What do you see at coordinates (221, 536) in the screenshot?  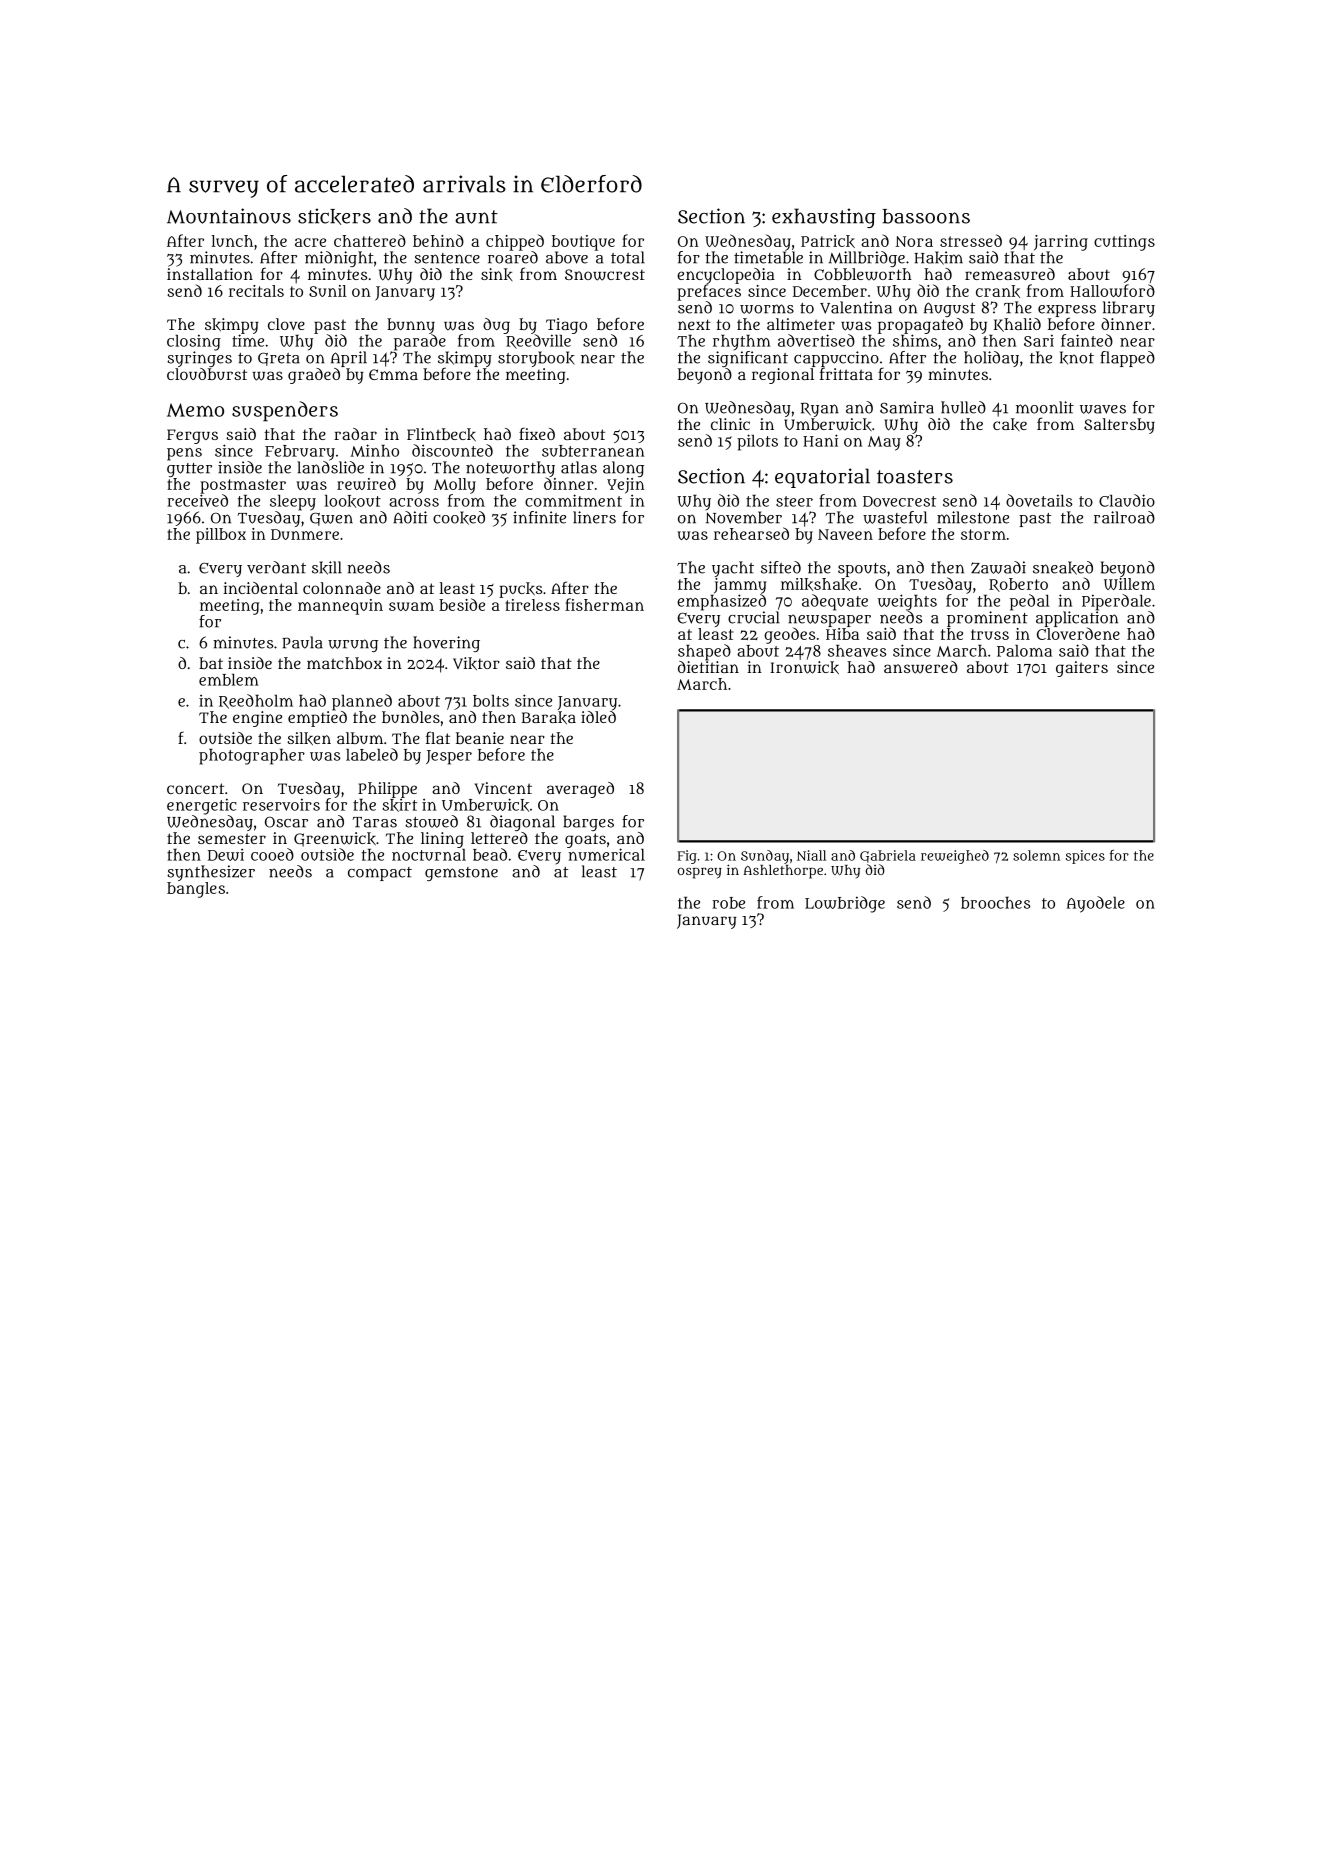 I see `pillbox` at bounding box center [221, 536].
